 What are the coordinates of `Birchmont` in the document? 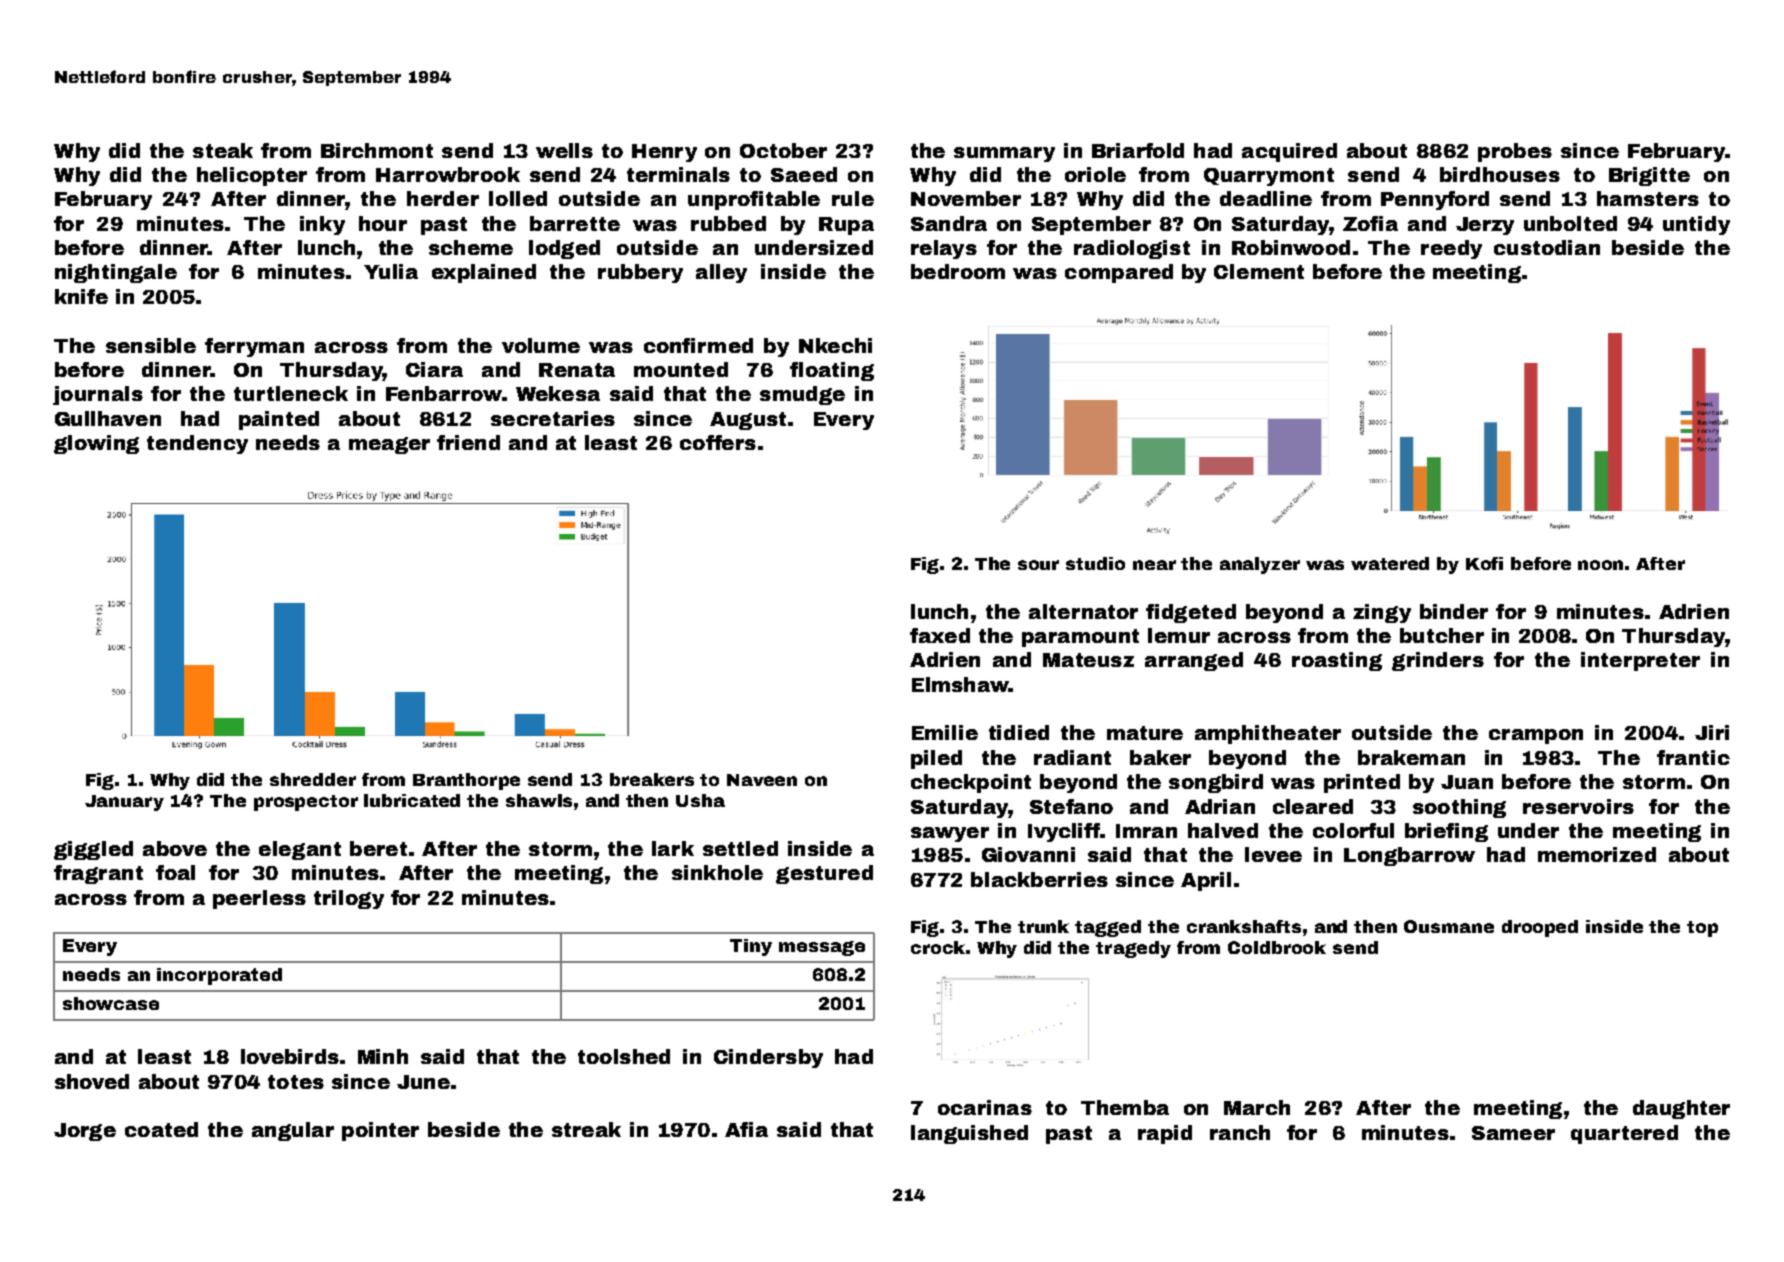 It's located at (377, 150).
